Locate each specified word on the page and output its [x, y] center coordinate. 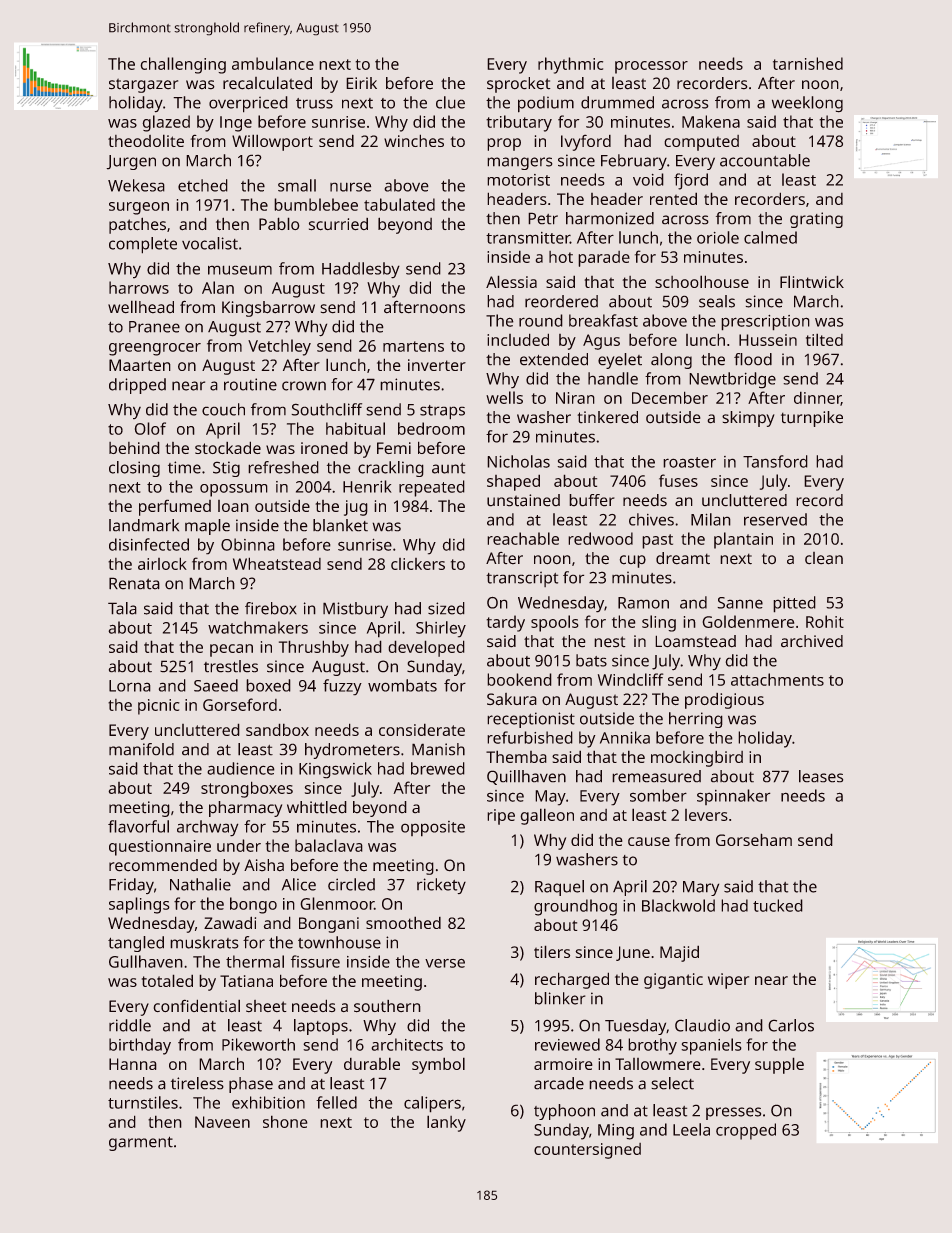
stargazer [143, 85]
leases [821, 776]
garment [141, 1143]
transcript [522, 579]
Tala [122, 608]
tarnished [808, 63]
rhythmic [570, 65]
